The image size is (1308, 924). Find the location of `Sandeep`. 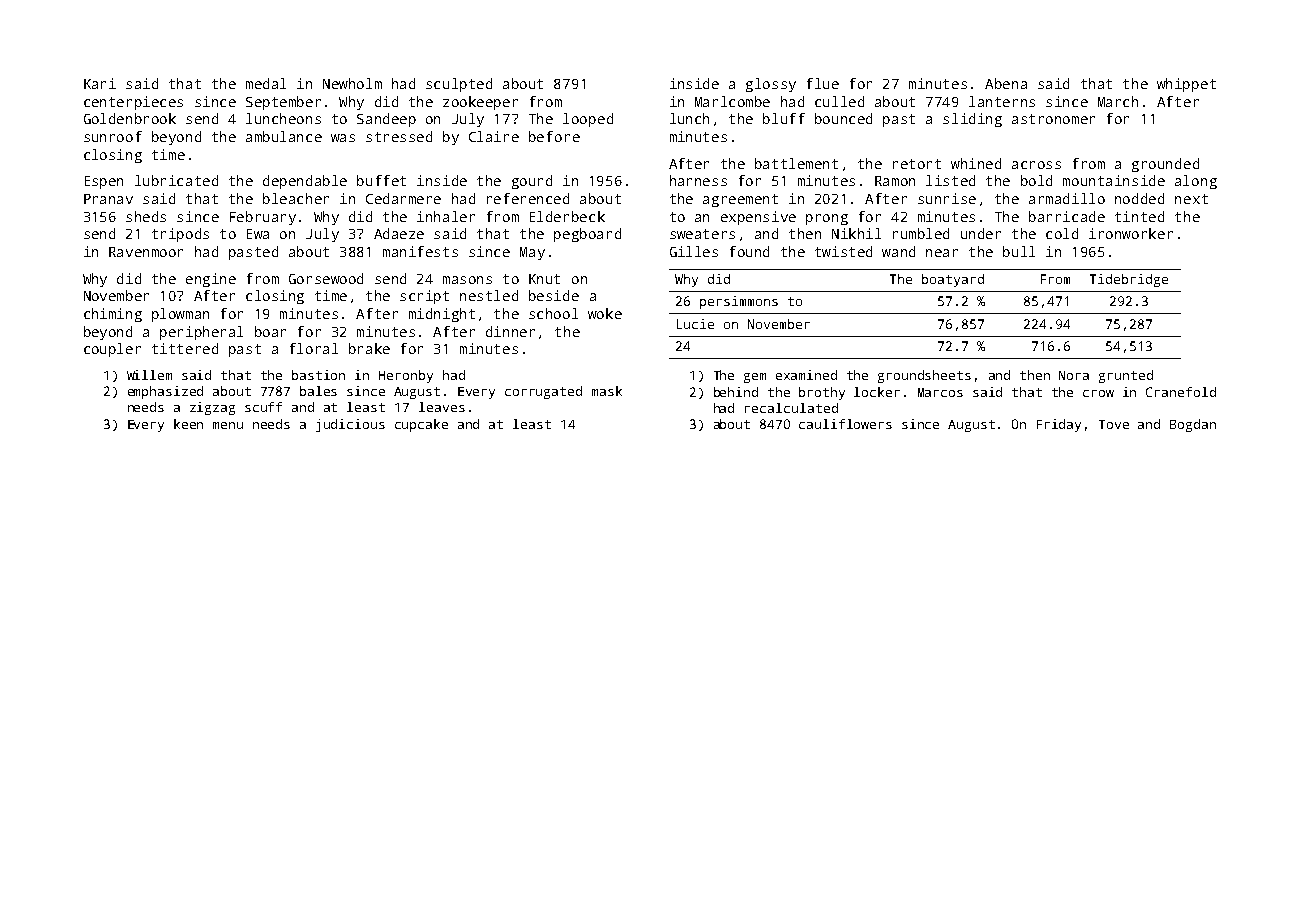

Sandeep is located at coordinates (386, 120).
